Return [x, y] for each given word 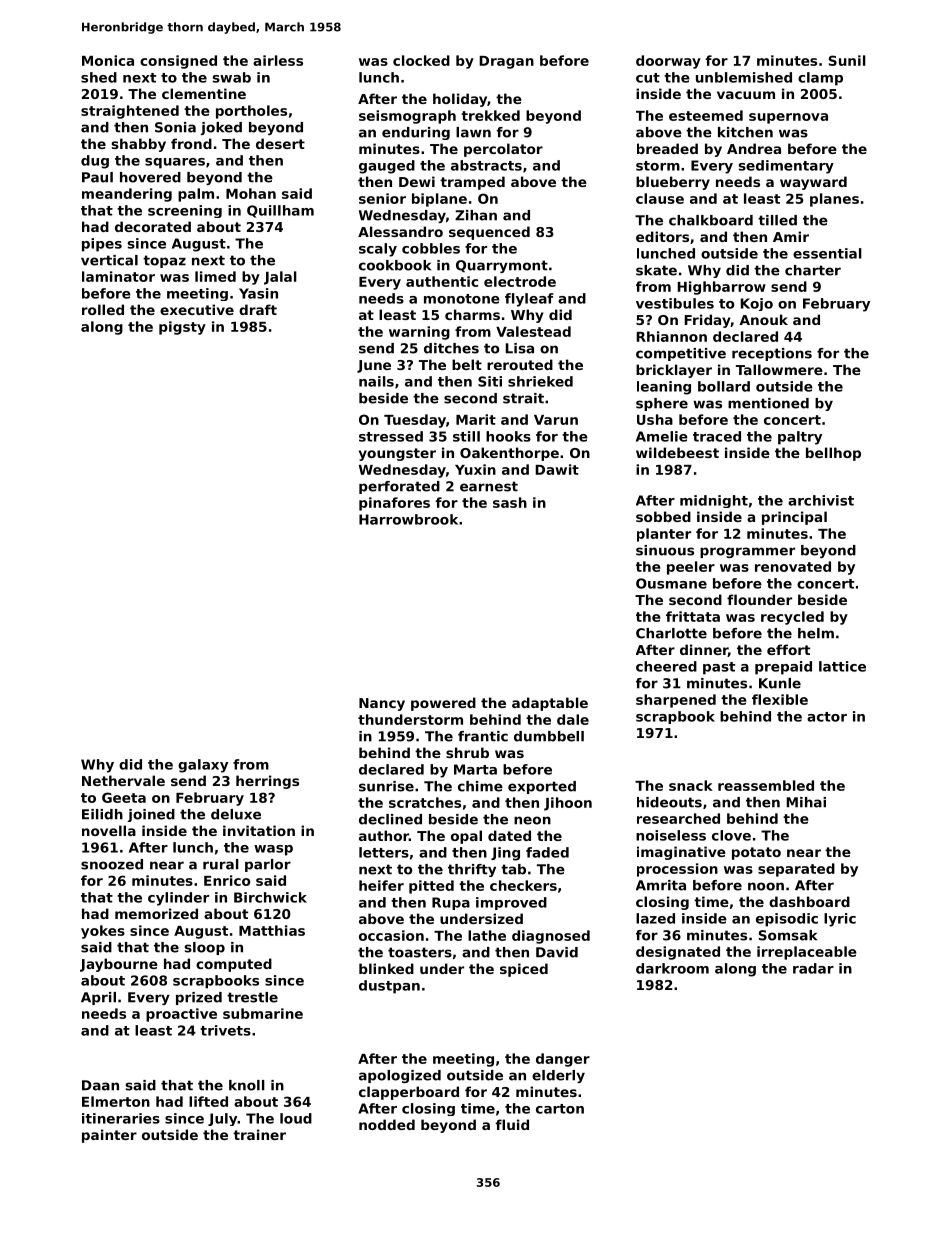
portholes [251, 112]
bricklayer [674, 371]
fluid [512, 1124]
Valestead [533, 331]
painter [109, 1136]
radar [813, 968]
